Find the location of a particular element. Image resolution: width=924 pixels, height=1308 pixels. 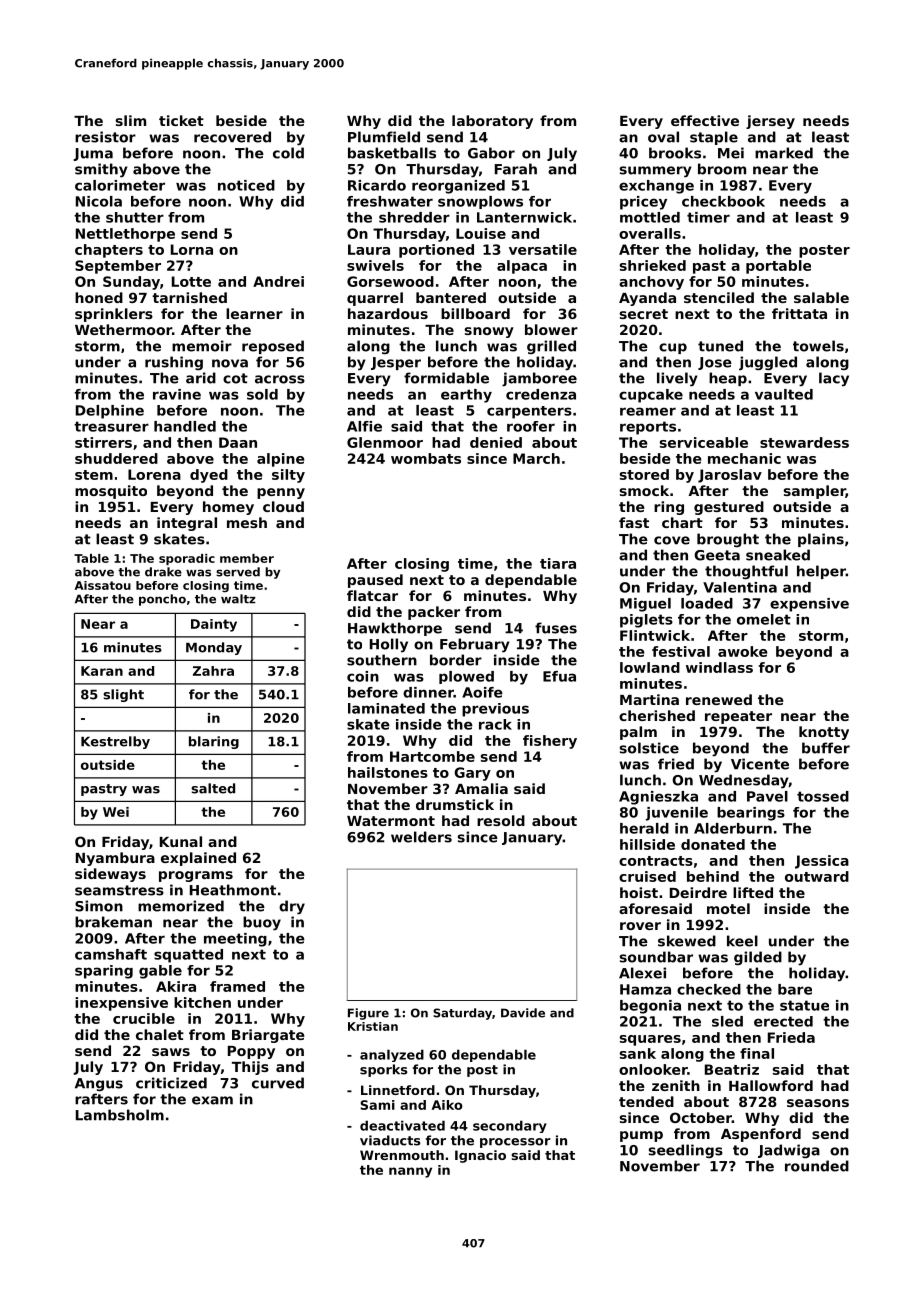

framed is located at coordinates (237, 986).
